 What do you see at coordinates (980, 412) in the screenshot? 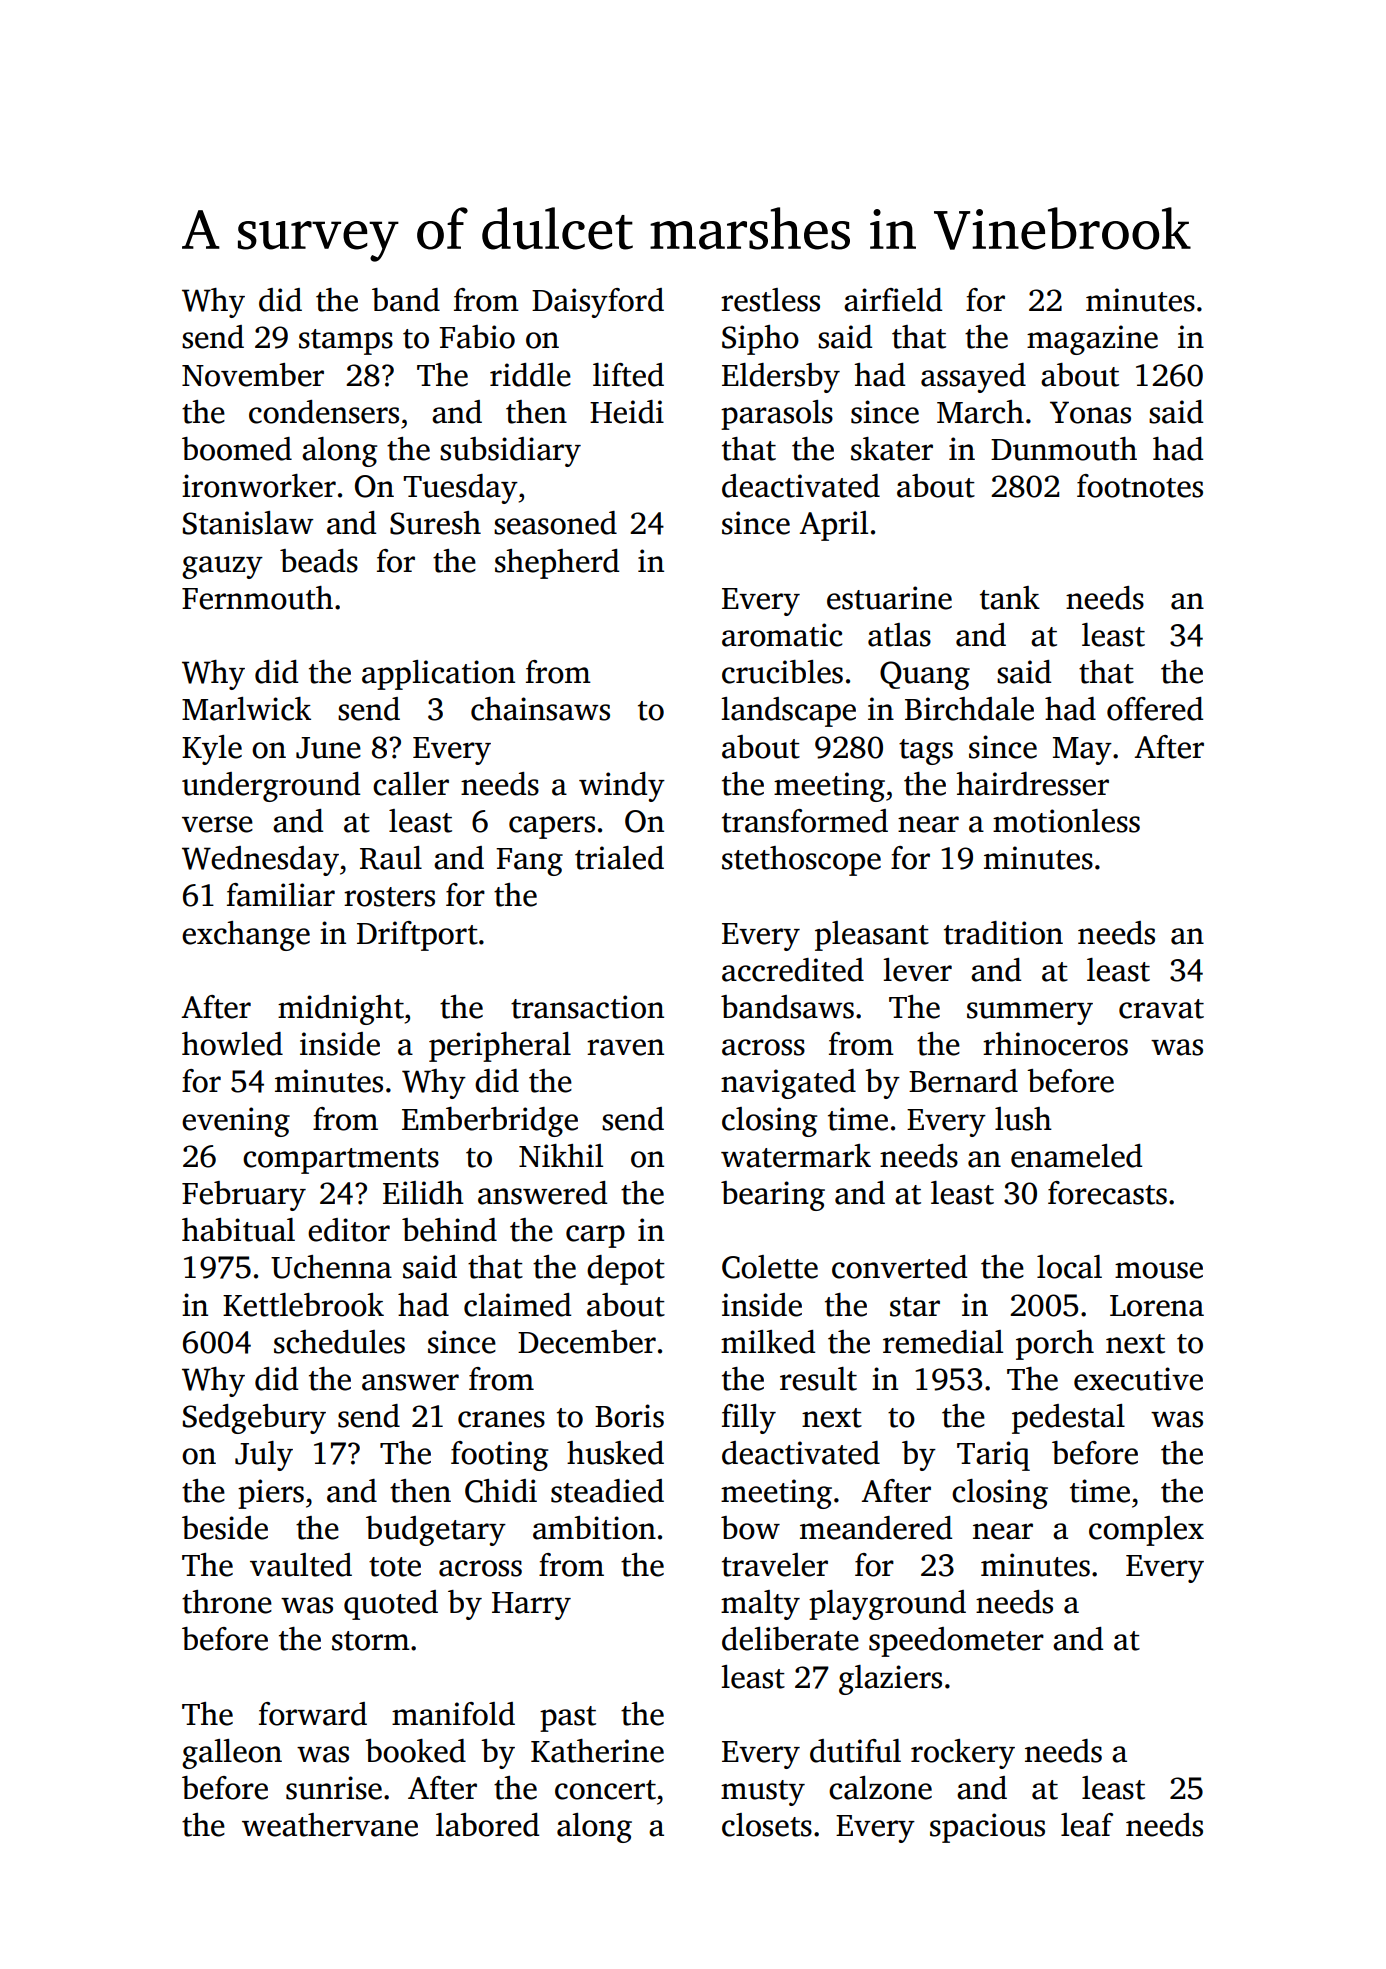
I see `March` at bounding box center [980, 412].
